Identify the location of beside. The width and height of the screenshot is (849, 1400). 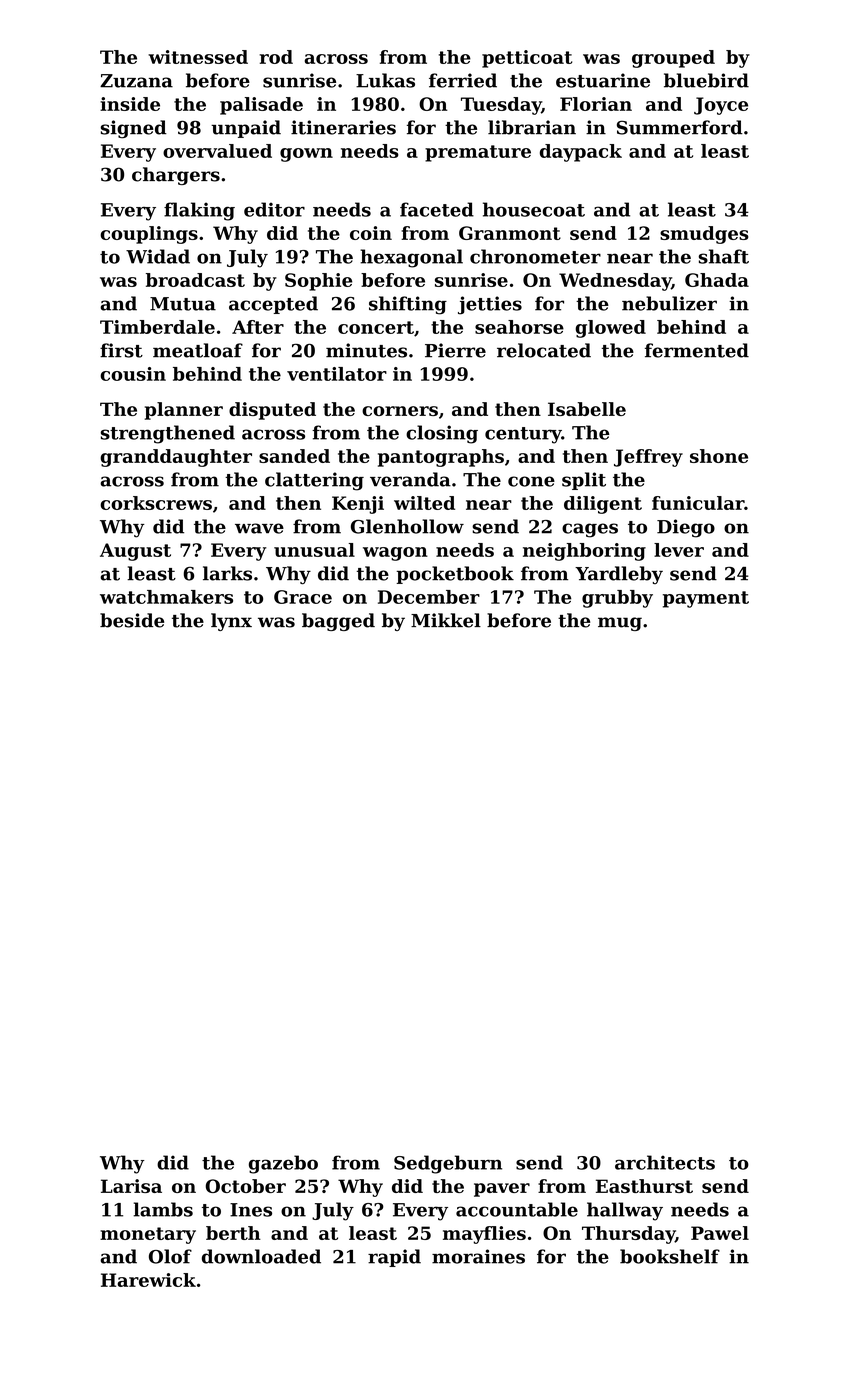
(132, 620).
